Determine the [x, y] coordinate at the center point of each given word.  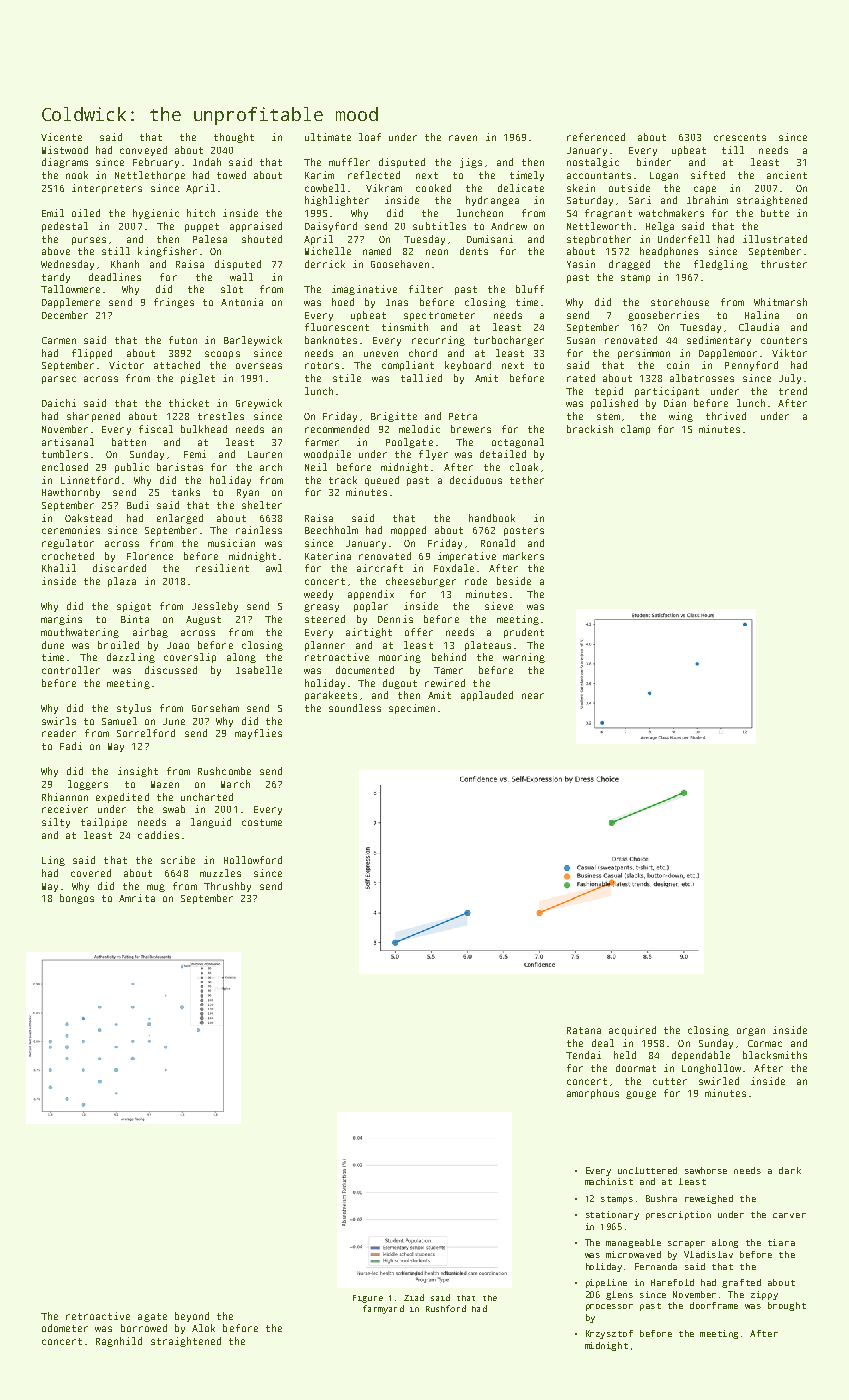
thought [234, 138]
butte [775, 213]
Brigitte [394, 417]
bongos [77, 899]
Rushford [446, 1308]
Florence [150, 556]
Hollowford [253, 860]
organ [751, 1032]
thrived [726, 416]
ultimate [328, 137]
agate [152, 1317]
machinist [609, 1181]
